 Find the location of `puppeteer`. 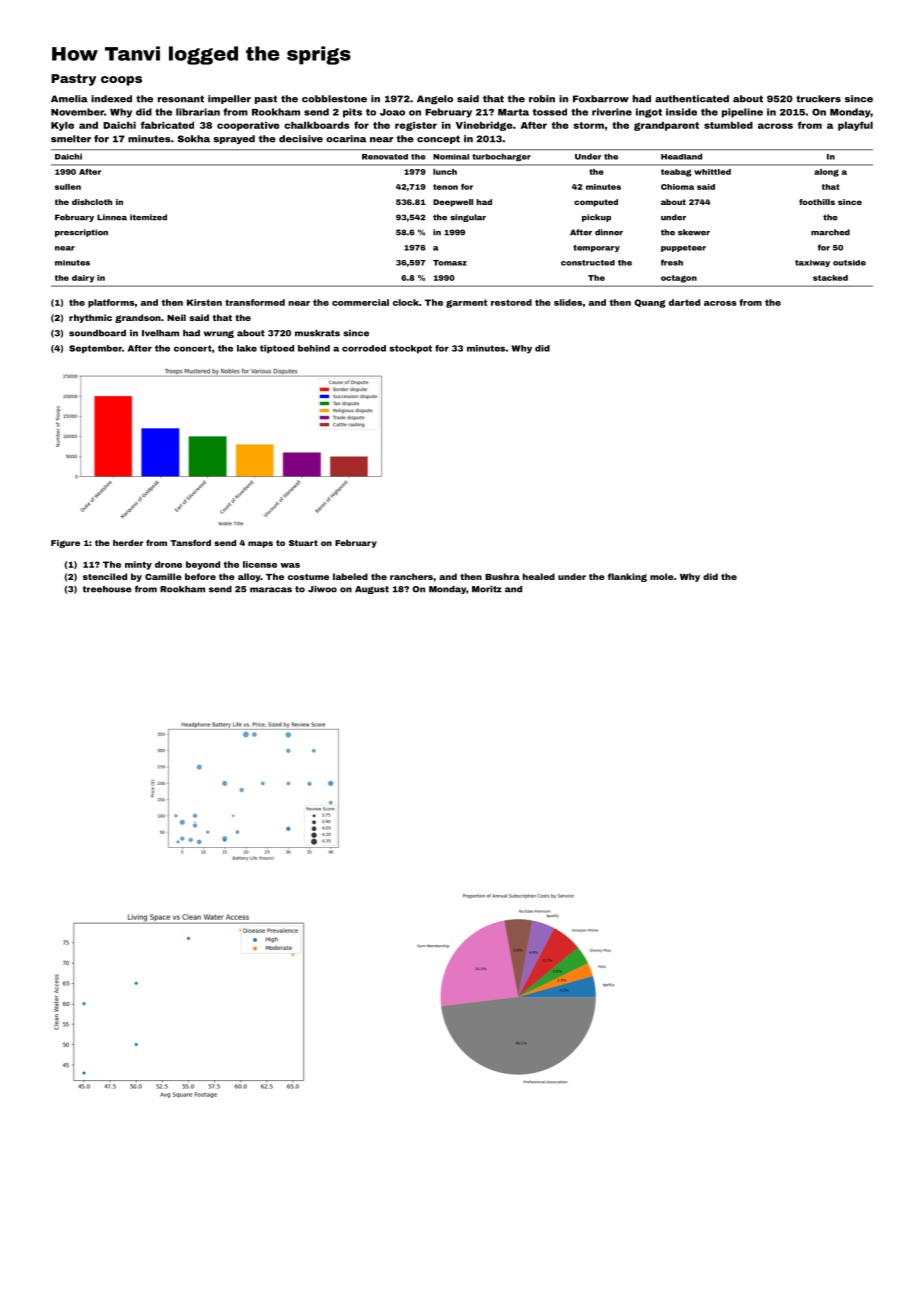

puppeteer is located at coordinates (683, 248).
